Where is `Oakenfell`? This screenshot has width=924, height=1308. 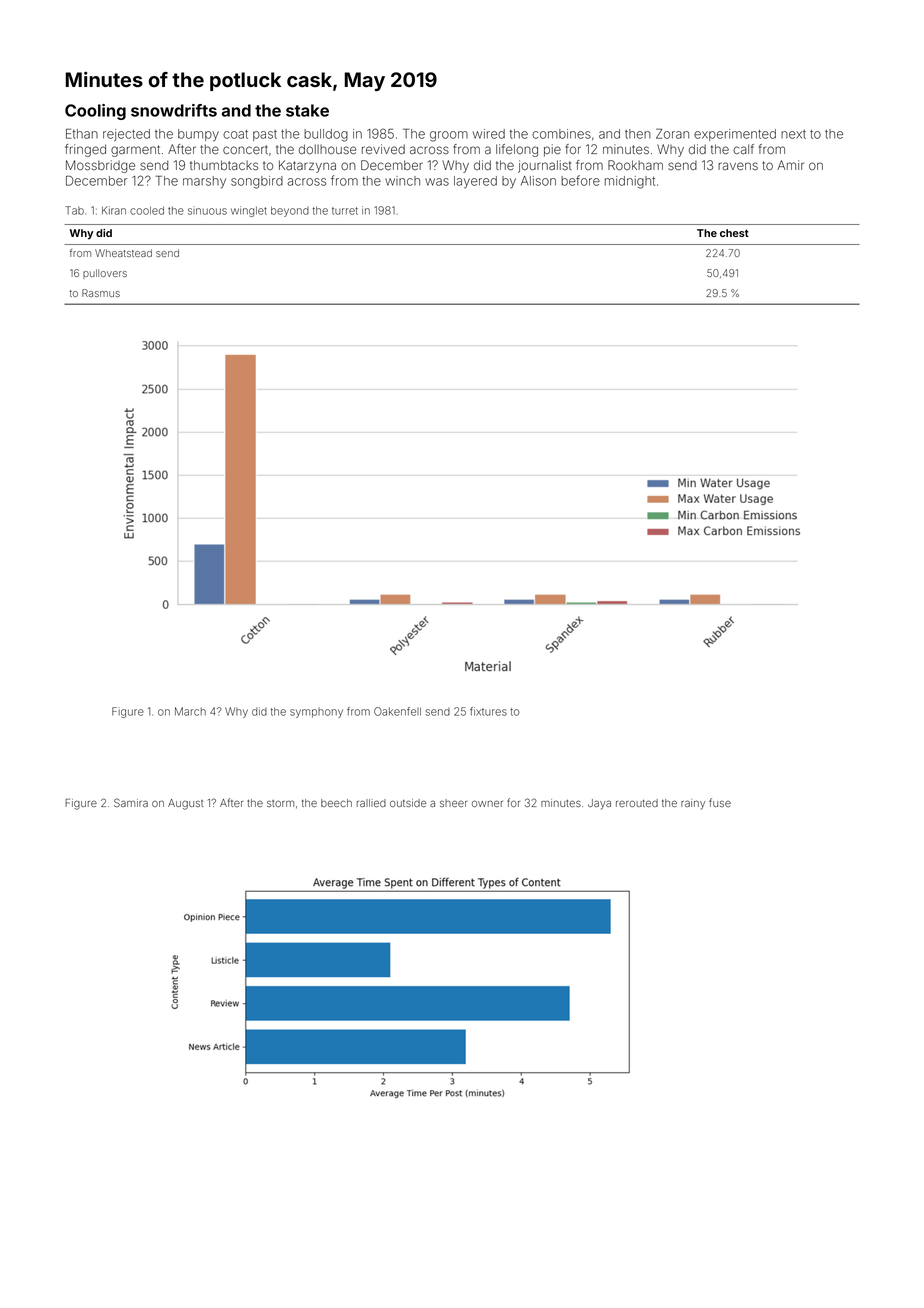 Oakenfell is located at coordinates (397, 711).
